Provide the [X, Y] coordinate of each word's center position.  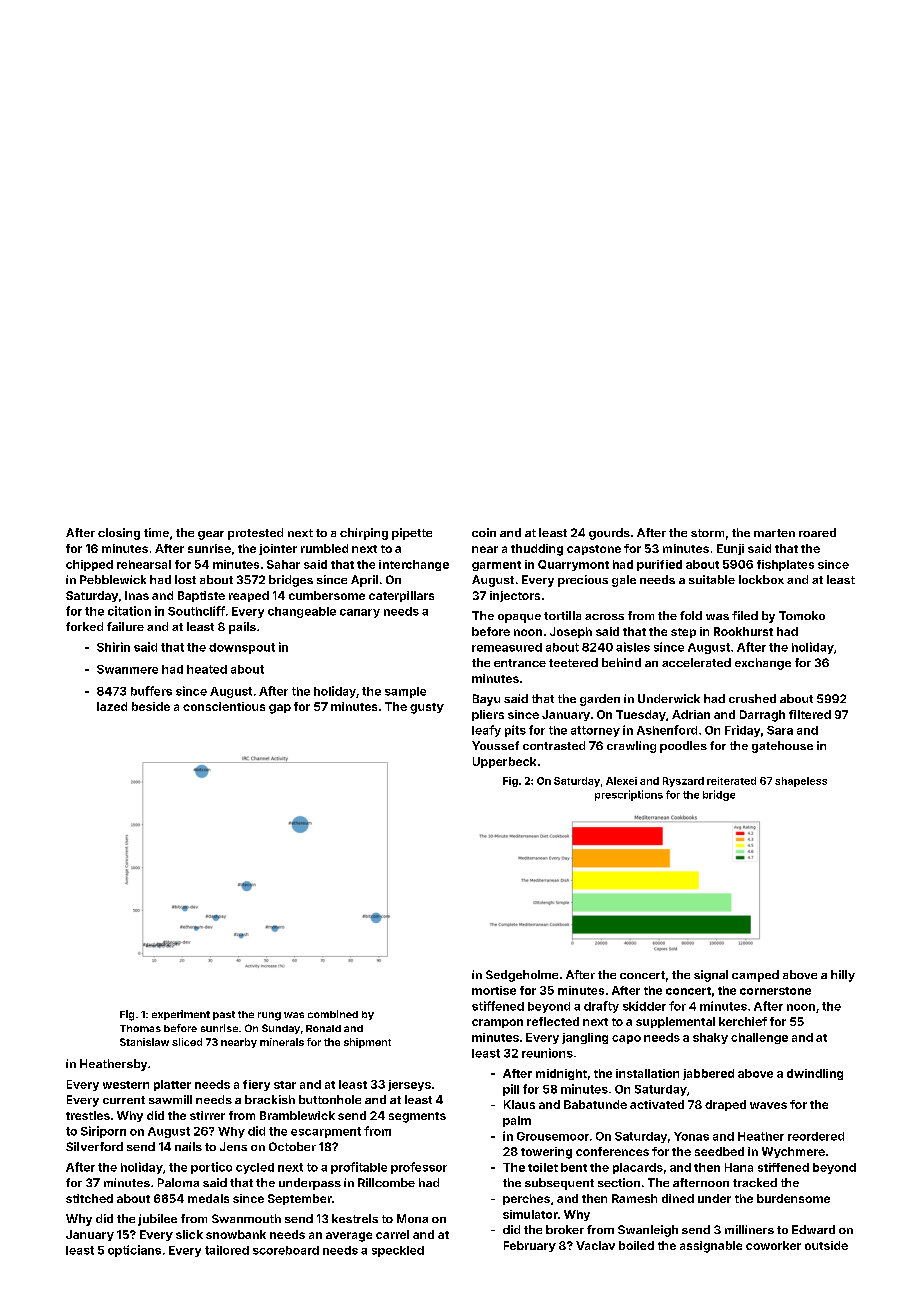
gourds [609, 534]
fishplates [785, 565]
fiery [256, 1085]
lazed [112, 706]
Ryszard [683, 782]
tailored [227, 1250]
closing [119, 534]
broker [565, 1229]
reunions [547, 1053]
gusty [427, 708]
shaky [710, 1038]
